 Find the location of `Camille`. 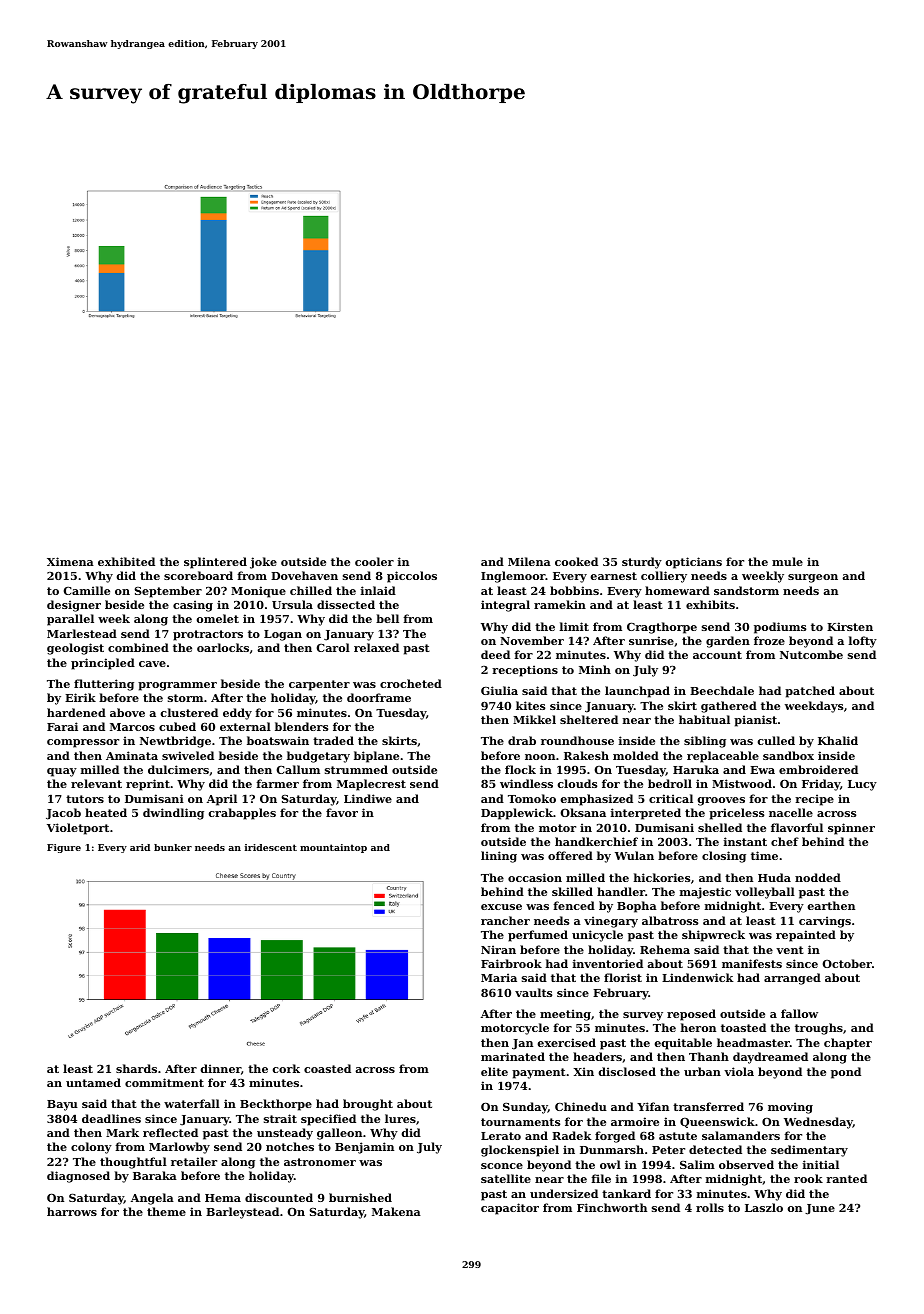

Camille is located at coordinates (87, 590).
